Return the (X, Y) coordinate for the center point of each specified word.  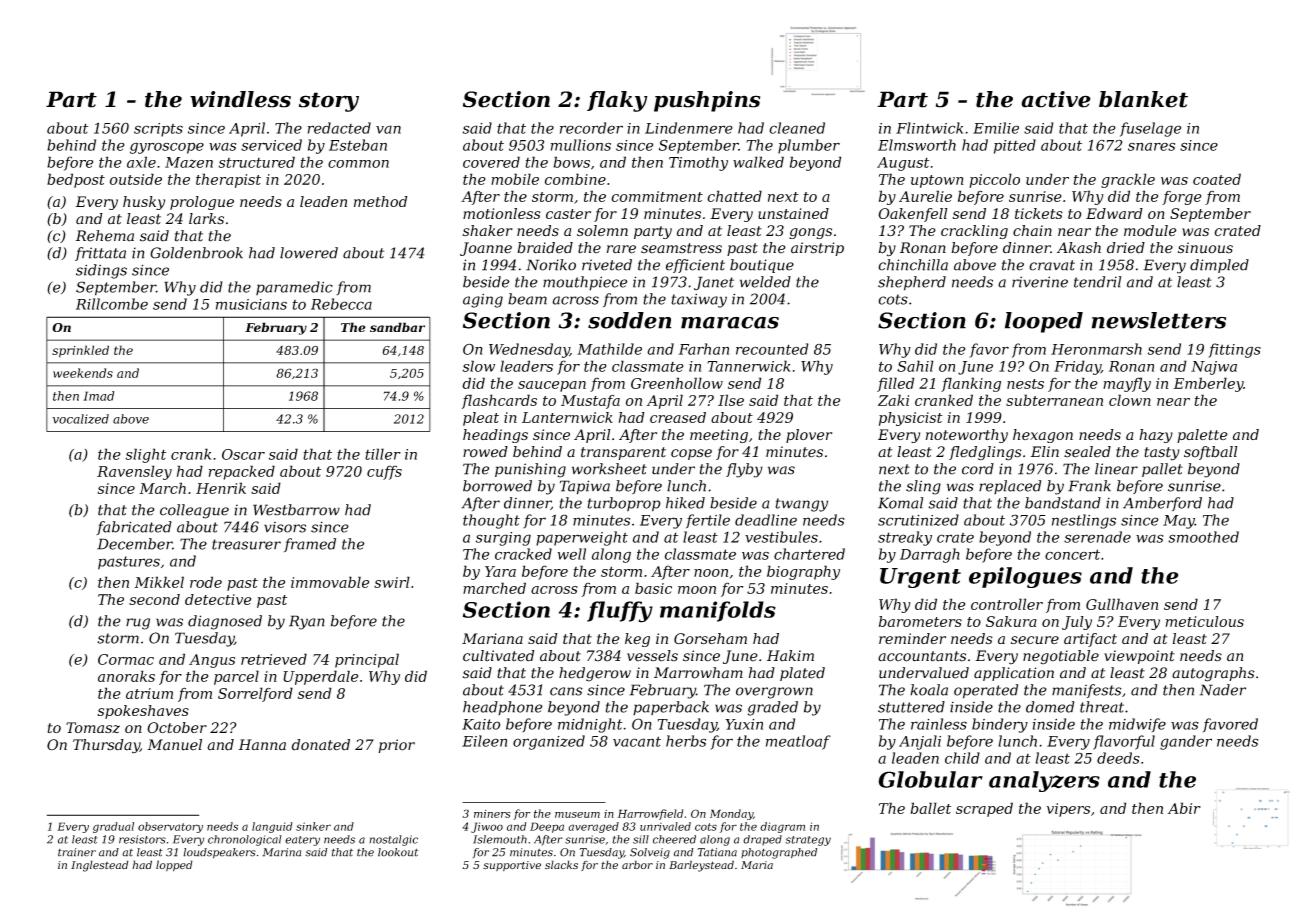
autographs (1213, 674)
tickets (1039, 213)
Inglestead (100, 866)
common (358, 164)
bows (572, 162)
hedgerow (595, 674)
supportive (512, 866)
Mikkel (159, 582)
